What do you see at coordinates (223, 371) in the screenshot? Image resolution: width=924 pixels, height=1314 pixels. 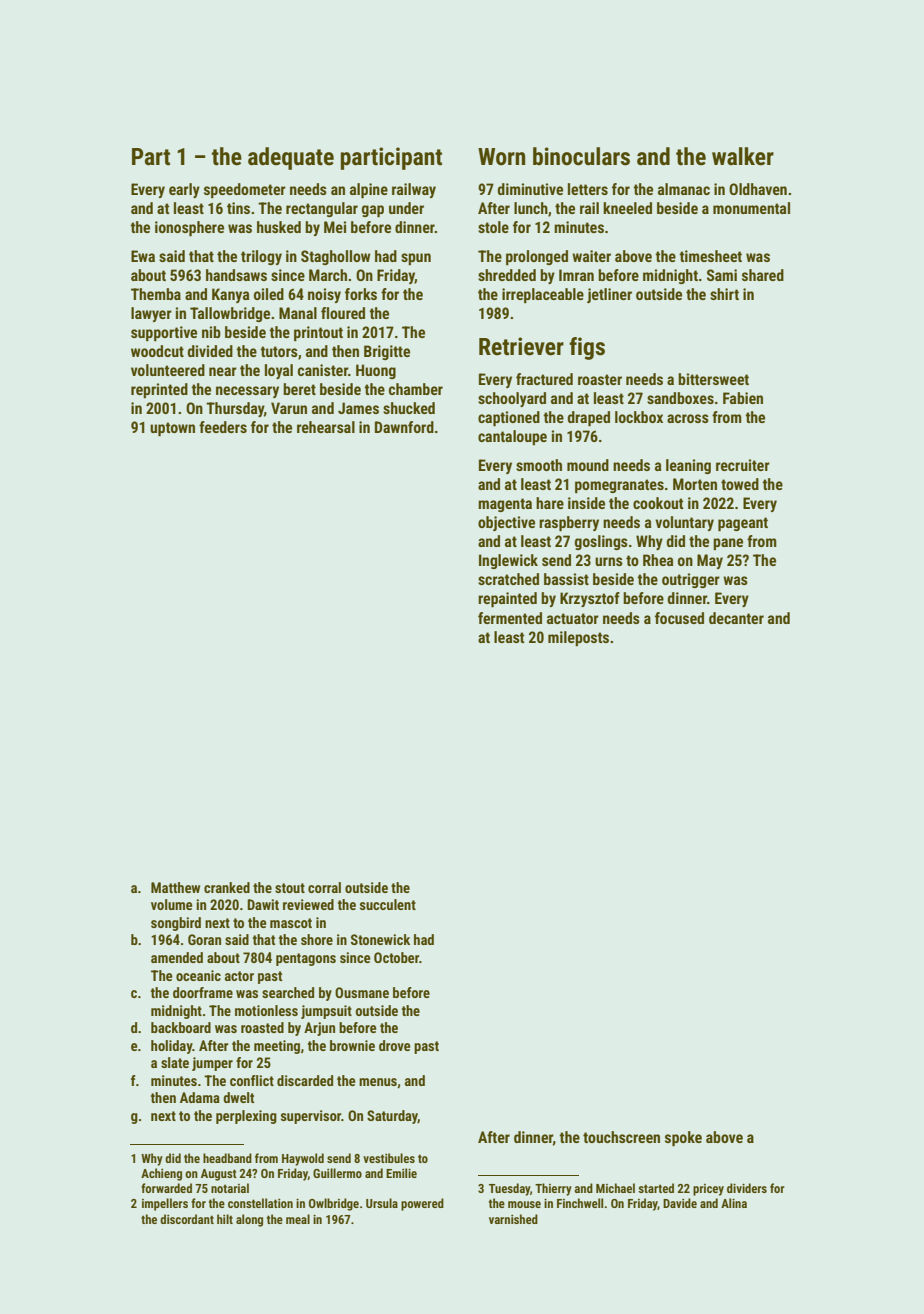 I see `near` at bounding box center [223, 371].
